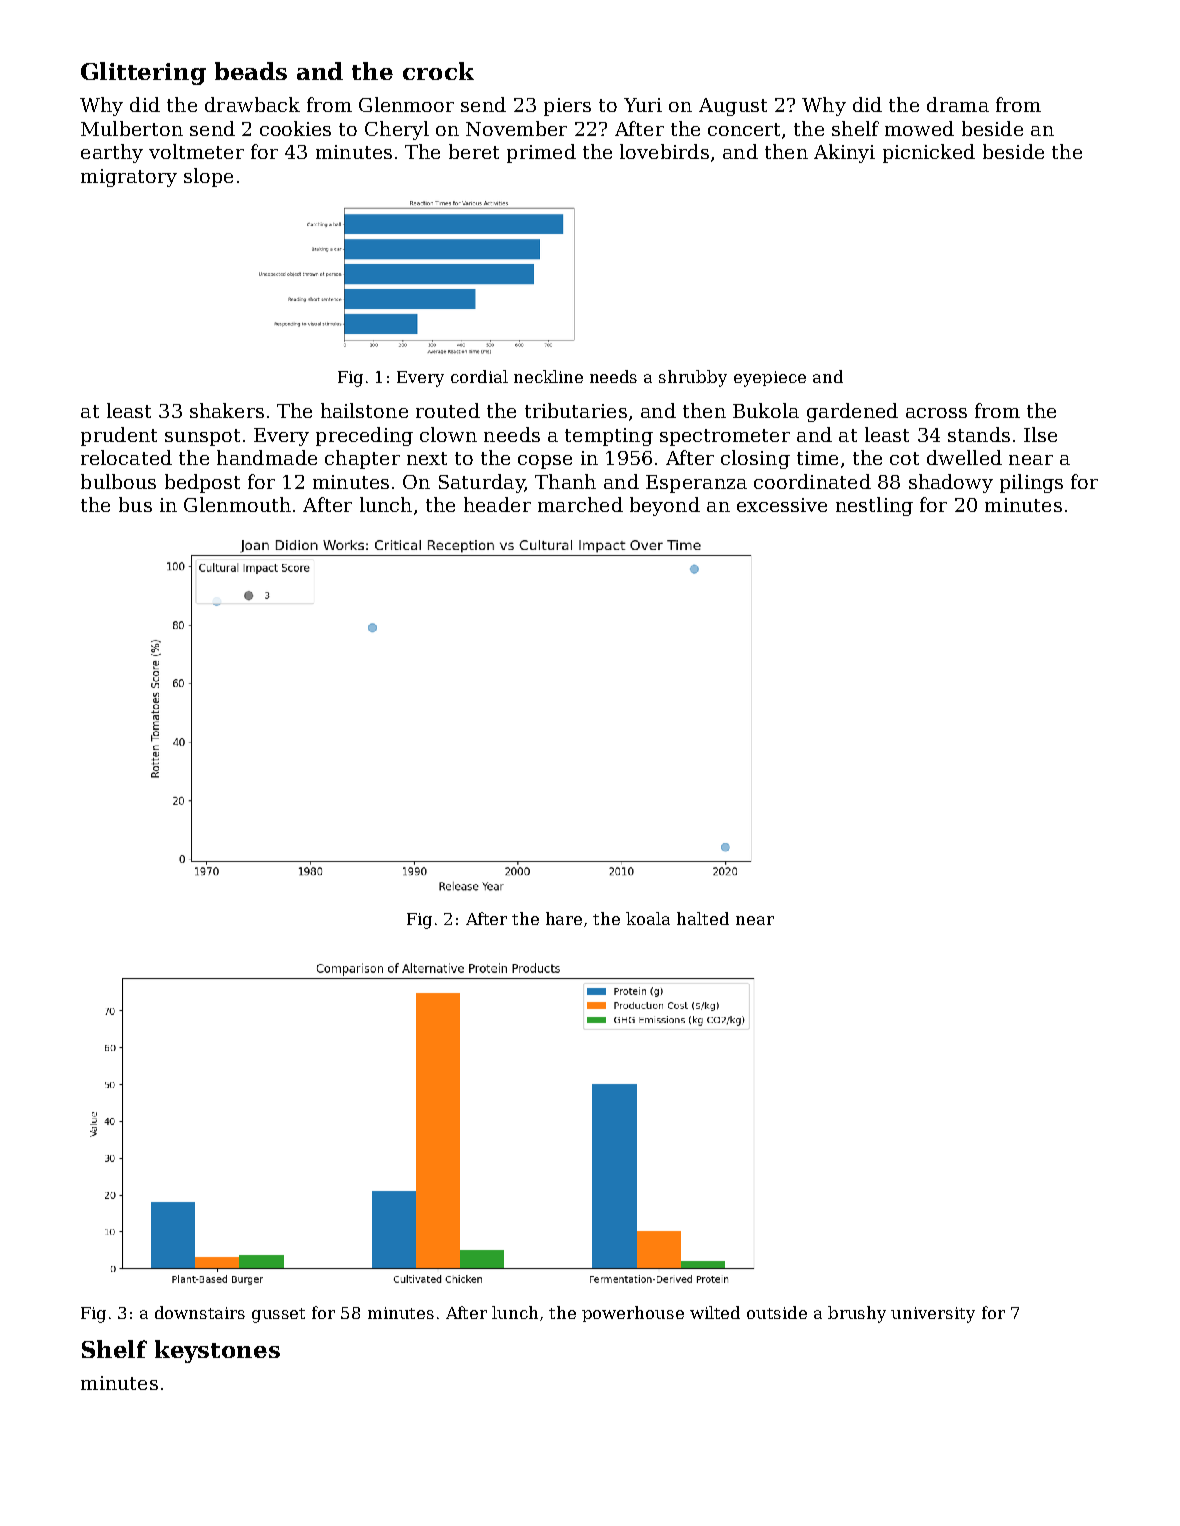 This screenshot has height=1526, width=1180. Describe the element at coordinates (217, 1351) in the screenshot. I see `keystones` at that location.
